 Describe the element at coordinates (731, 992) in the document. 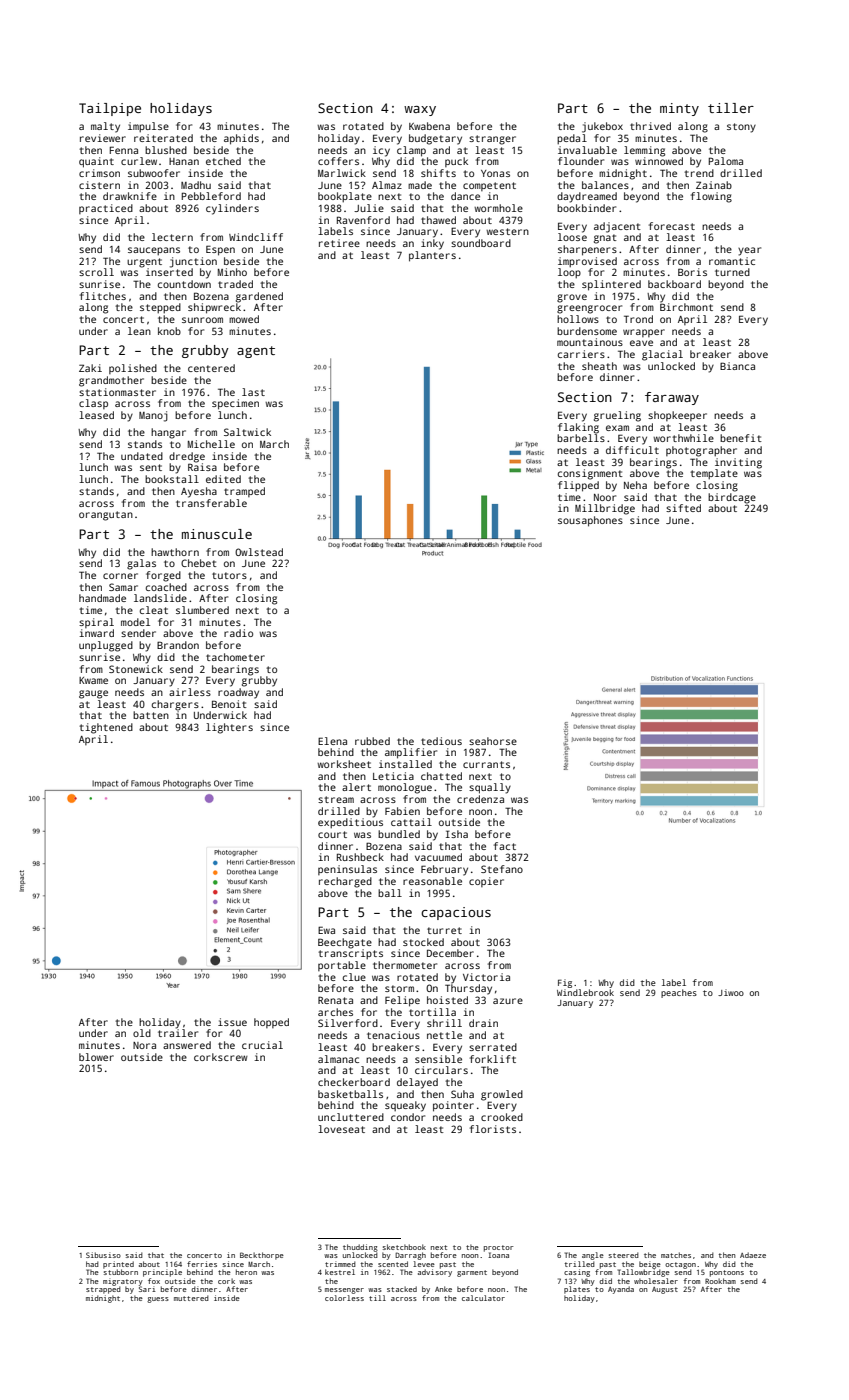

I see `Jiwoo` at that location.
